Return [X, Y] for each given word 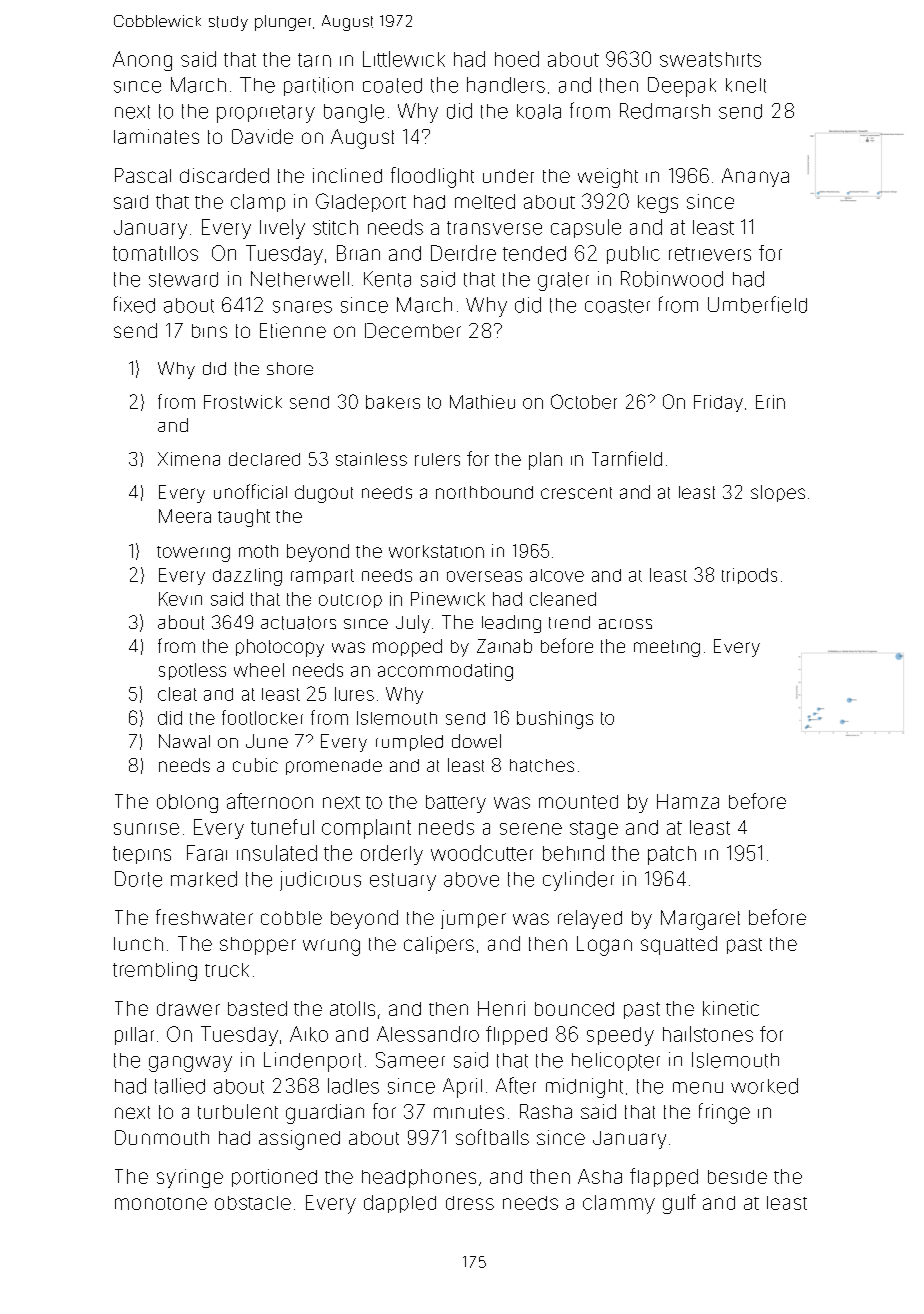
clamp [258, 203]
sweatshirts [710, 59]
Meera [185, 516]
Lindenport [312, 1062]
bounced [574, 1009]
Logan [604, 946]
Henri [501, 1008]
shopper [258, 946]
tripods [749, 576]
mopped [407, 648]
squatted [679, 945]
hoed [517, 59]
